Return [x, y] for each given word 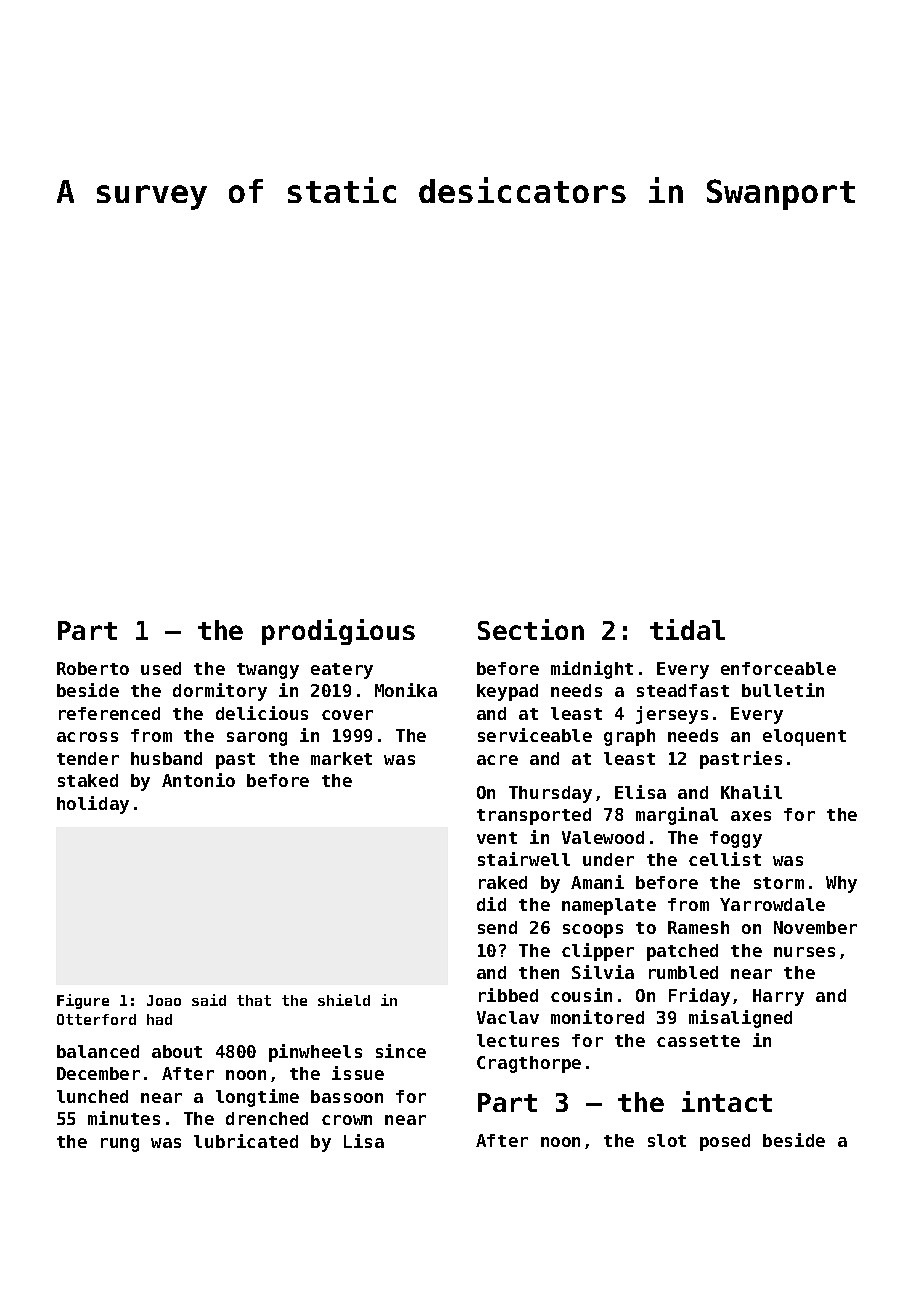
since [401, 1051]
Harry [778, 997]
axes [751, 816]
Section [531, 629]
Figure [83, 1001]
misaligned [740, 1019]
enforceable [778, 668]
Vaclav [508, 1017]
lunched [92, 1096]
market [341, 758]
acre [497, 760]
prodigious [338, 632]
